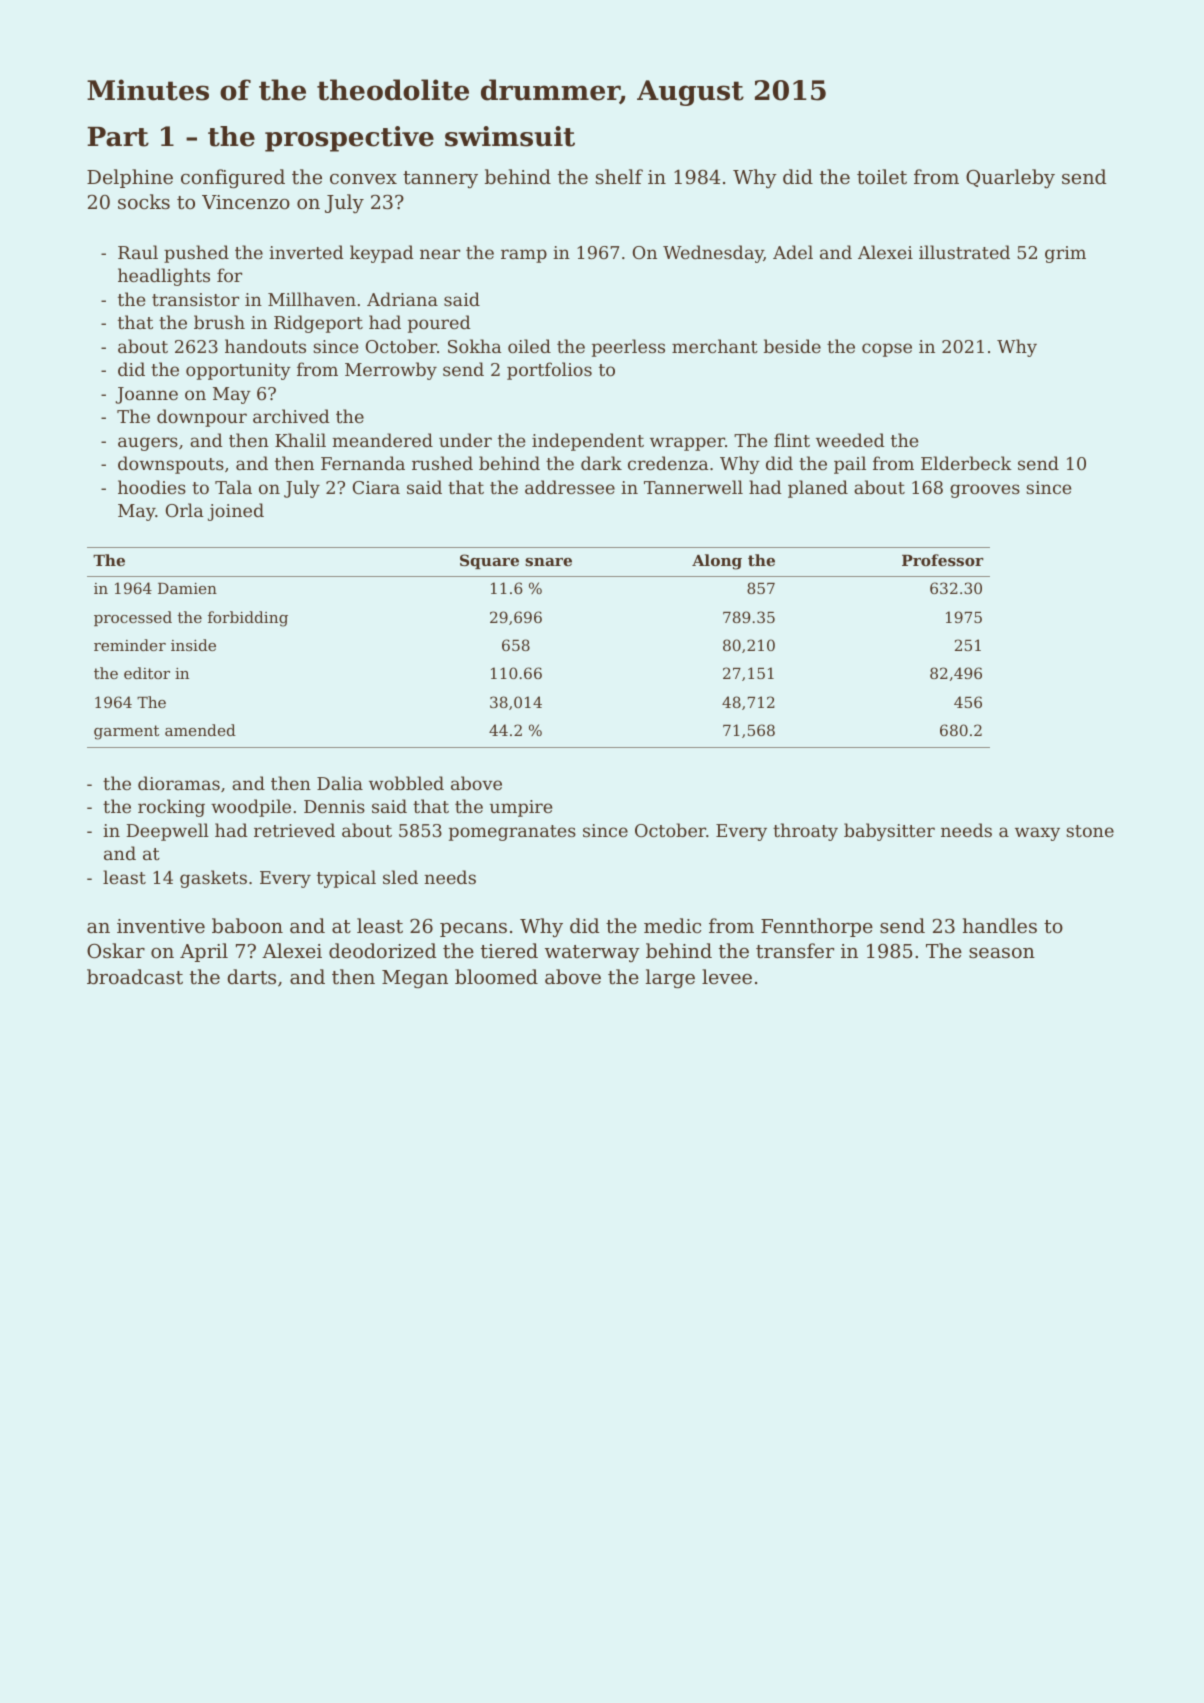 The height and width of the image is (1703, 1204). What do you see at coordinates (510, 136) in the image?
I see `swimsuit` at bounding box center [510, 136].
